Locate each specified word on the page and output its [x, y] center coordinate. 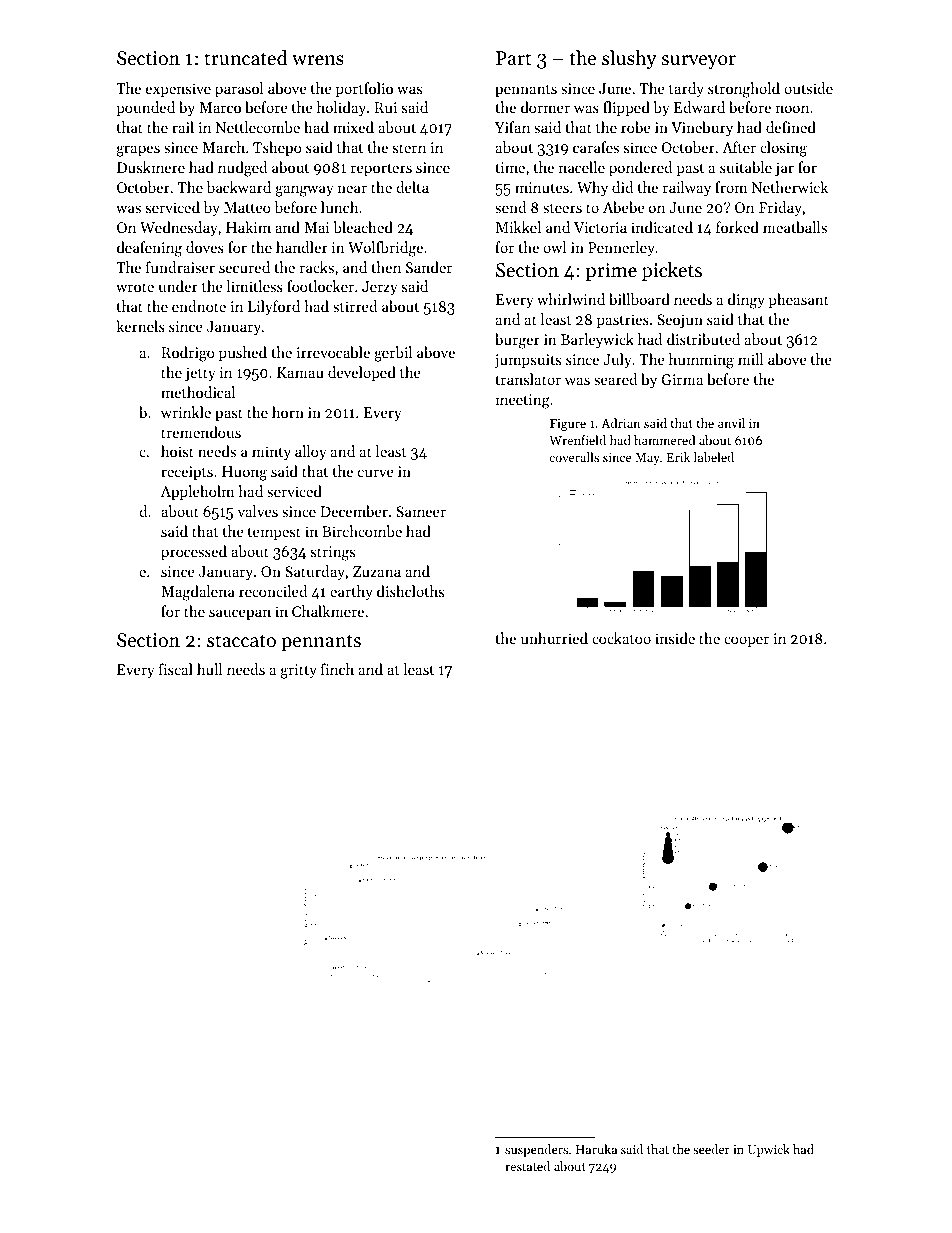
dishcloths [410, 591]
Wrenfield [577, 440]
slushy [629, 59]
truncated [245, 58]
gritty [298, 671]
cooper [746, 641]
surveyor [698, 62]
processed [194, 552]
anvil [731, 423]
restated [527, 1166]
